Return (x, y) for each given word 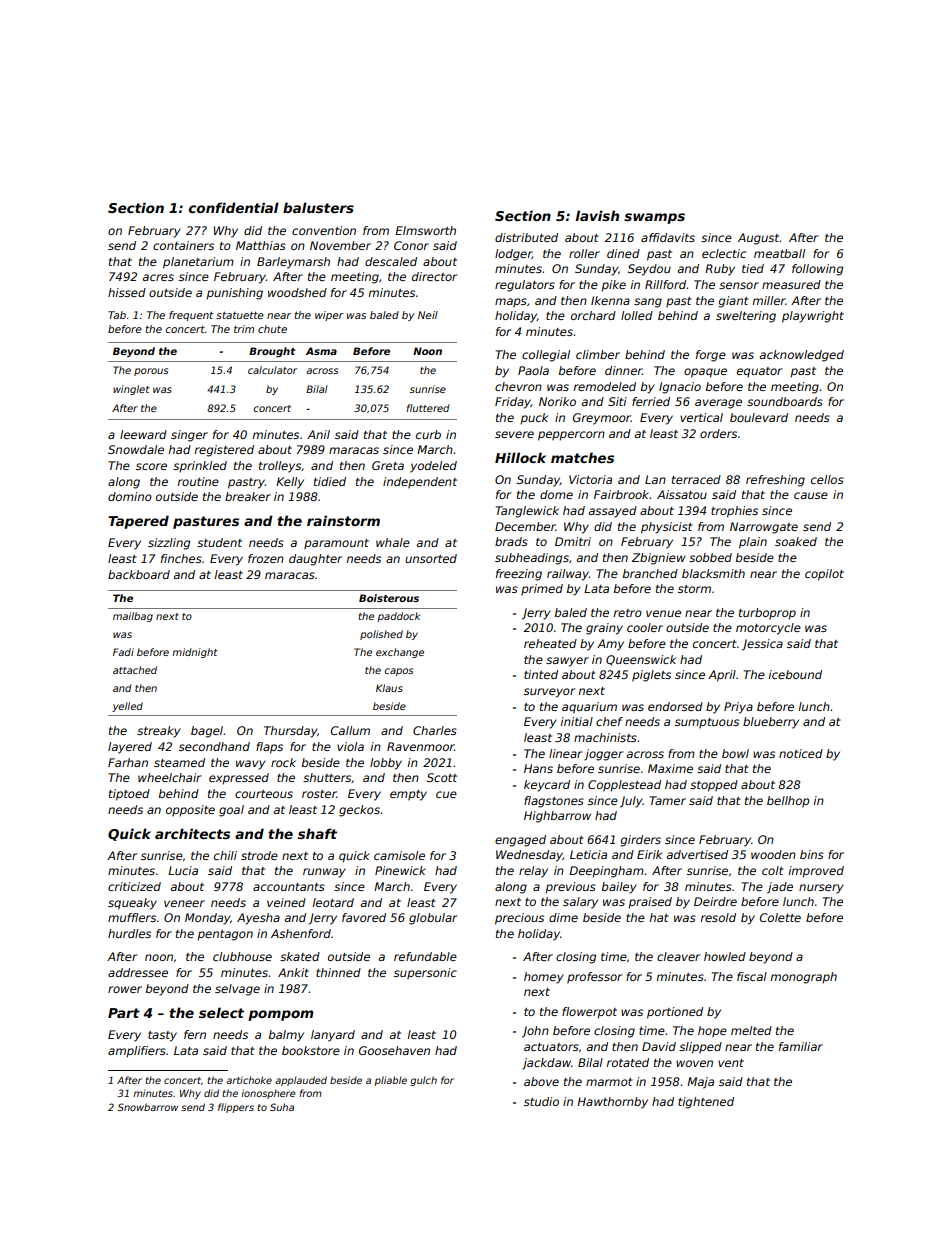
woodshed (297, 292)
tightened (706, 1103)
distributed (526, 237)
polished (381, 635)
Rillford (666, 284)
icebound (795, 674)
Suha (282, 1107)
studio (541, 1101)
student (219, 542)
